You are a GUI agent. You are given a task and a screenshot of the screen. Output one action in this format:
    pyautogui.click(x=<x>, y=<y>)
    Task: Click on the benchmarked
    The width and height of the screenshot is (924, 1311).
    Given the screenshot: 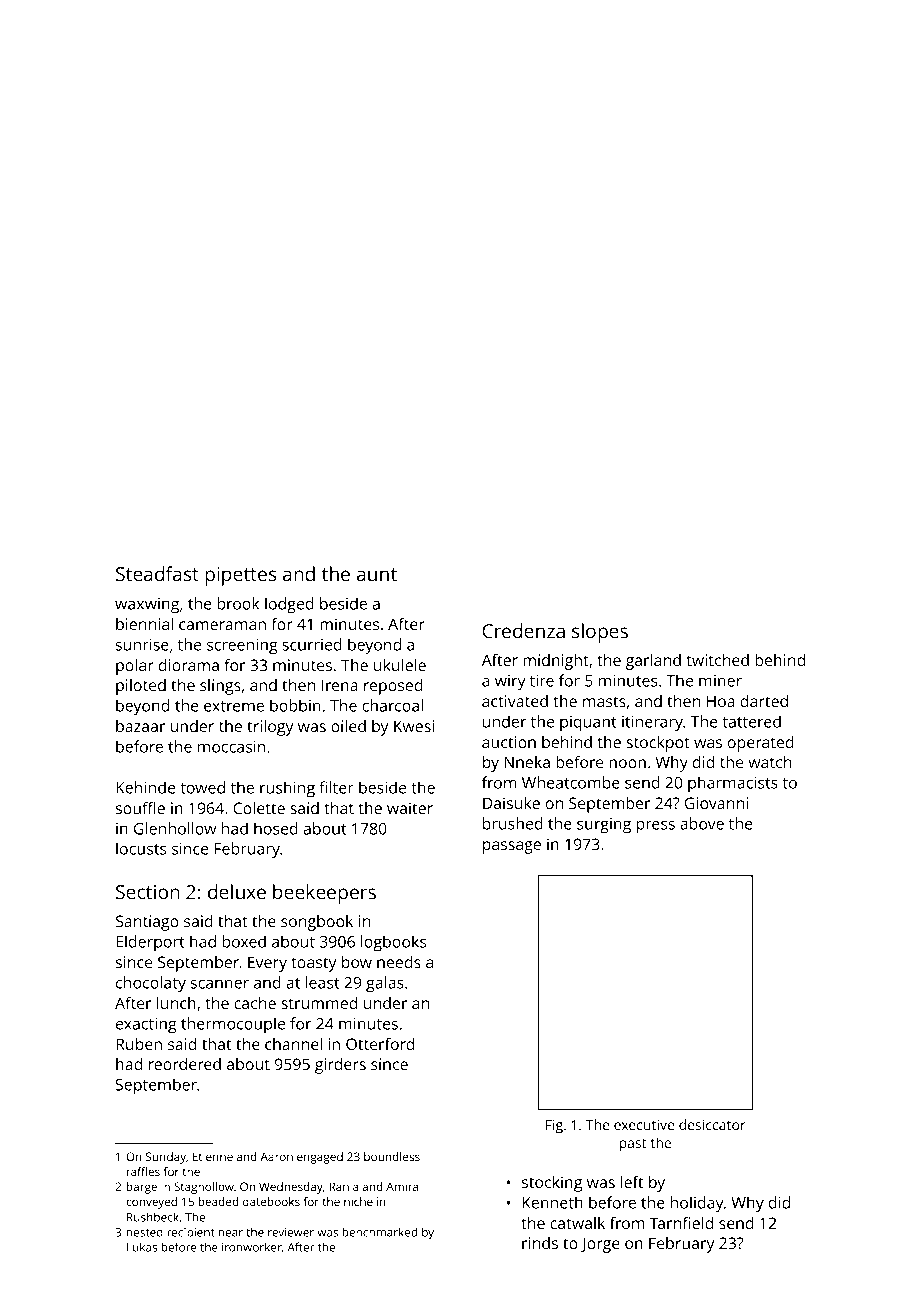 What is the action you would take?
    pyautogui.click(x=379, y=1232)
